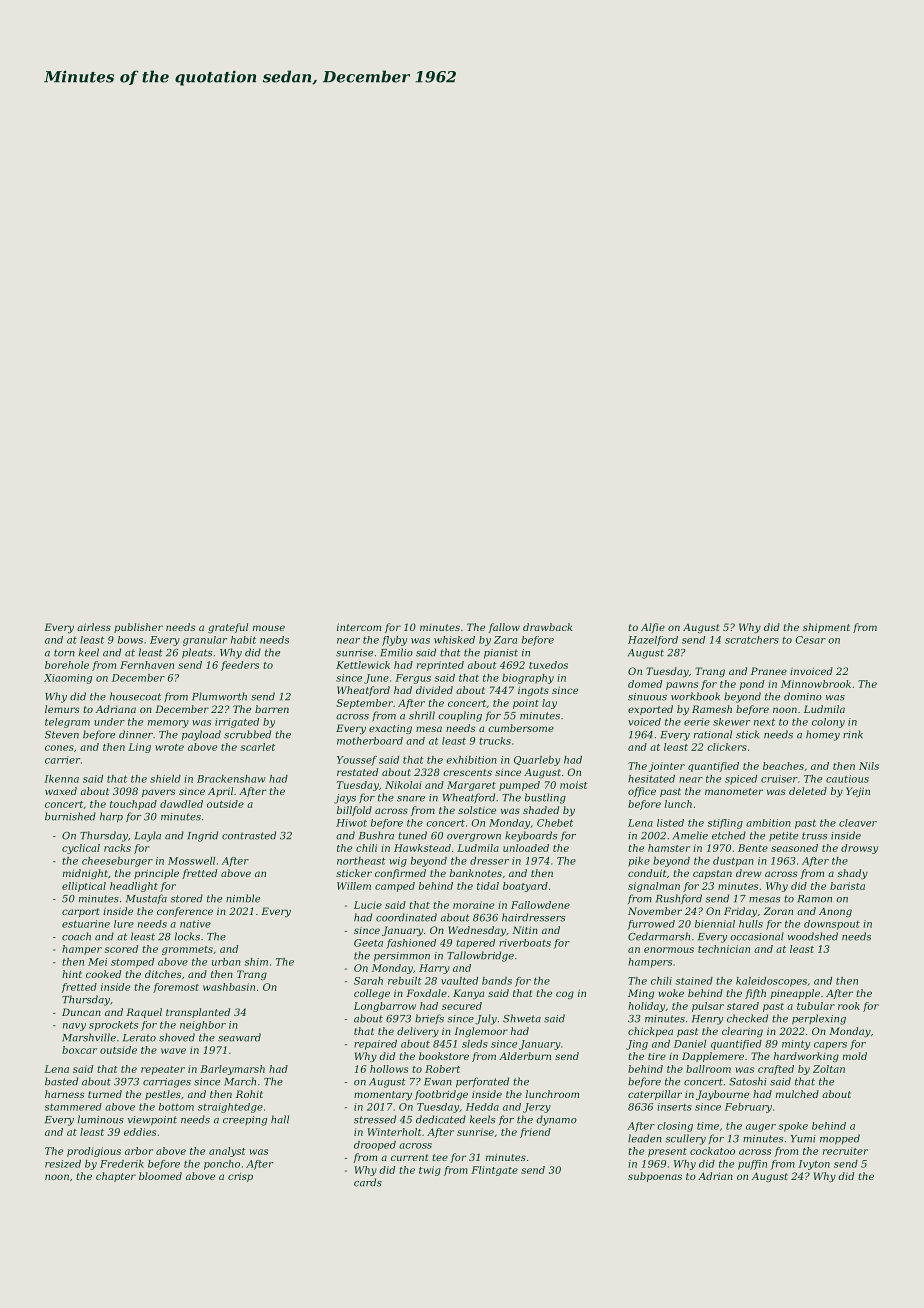 The width and height of the screenshot is (924, 1308). What do you see at coordinates (526, 848) in the screenshot?
I see `unloaded` at bounding box center [526, 848].
